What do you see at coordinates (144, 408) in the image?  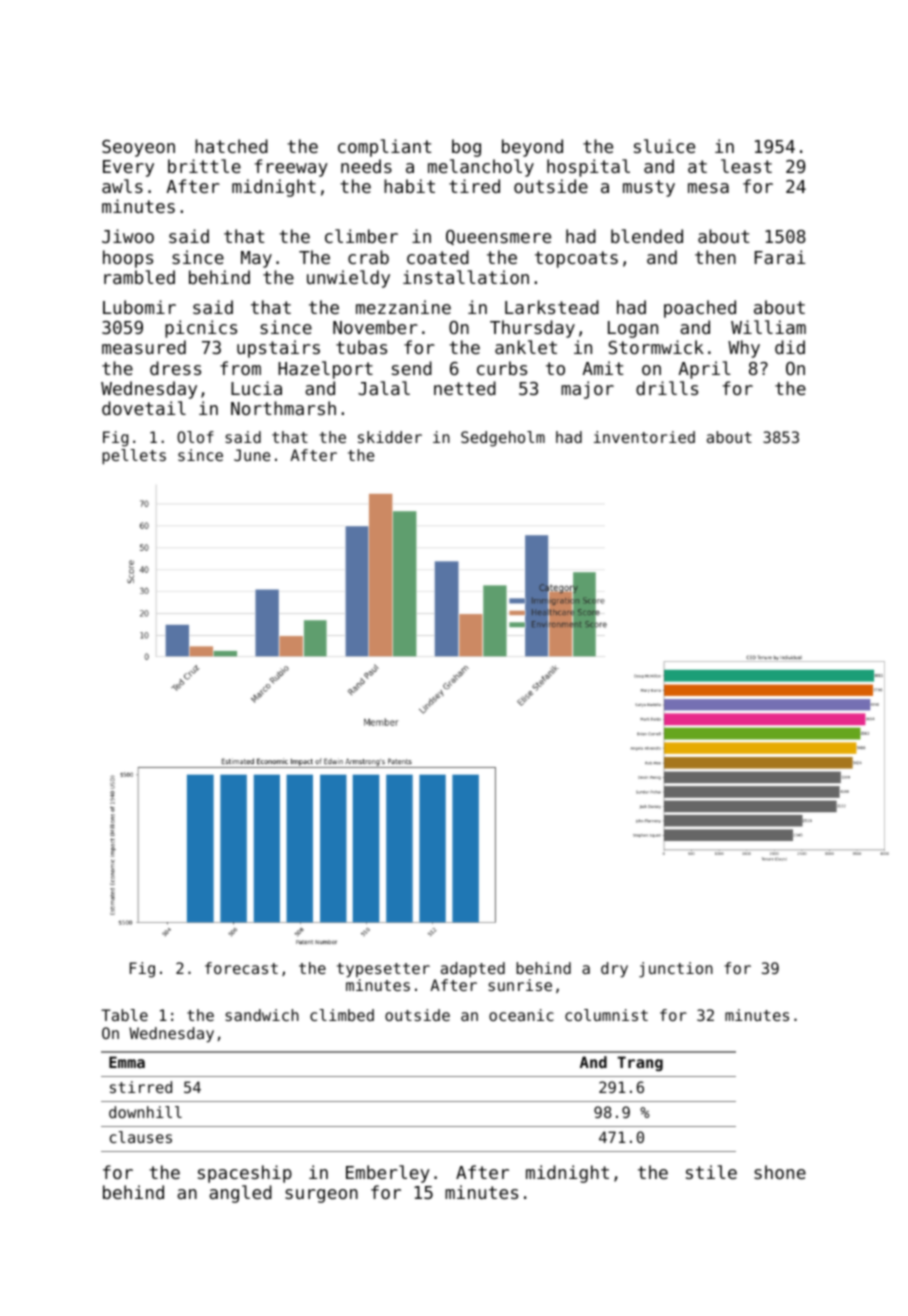 I see `dovetail` at bounding box center [144, 408].
